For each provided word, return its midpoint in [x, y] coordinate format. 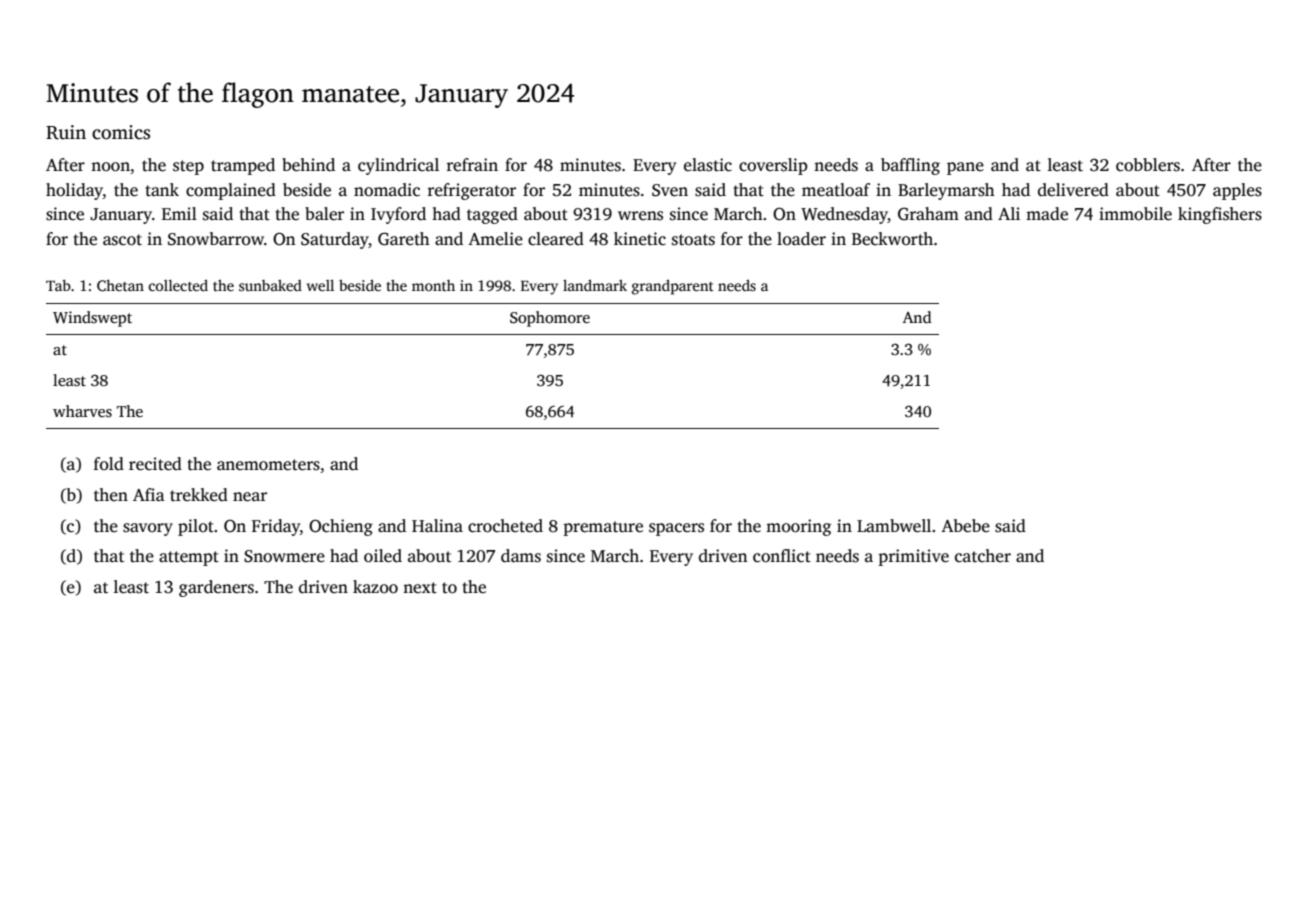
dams [521, 556]
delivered [1073, 190]
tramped [243, 166]
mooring [798, 527]
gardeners [216, 588]
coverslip [773, 166]
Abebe [965, 526]
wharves [82, 411]
